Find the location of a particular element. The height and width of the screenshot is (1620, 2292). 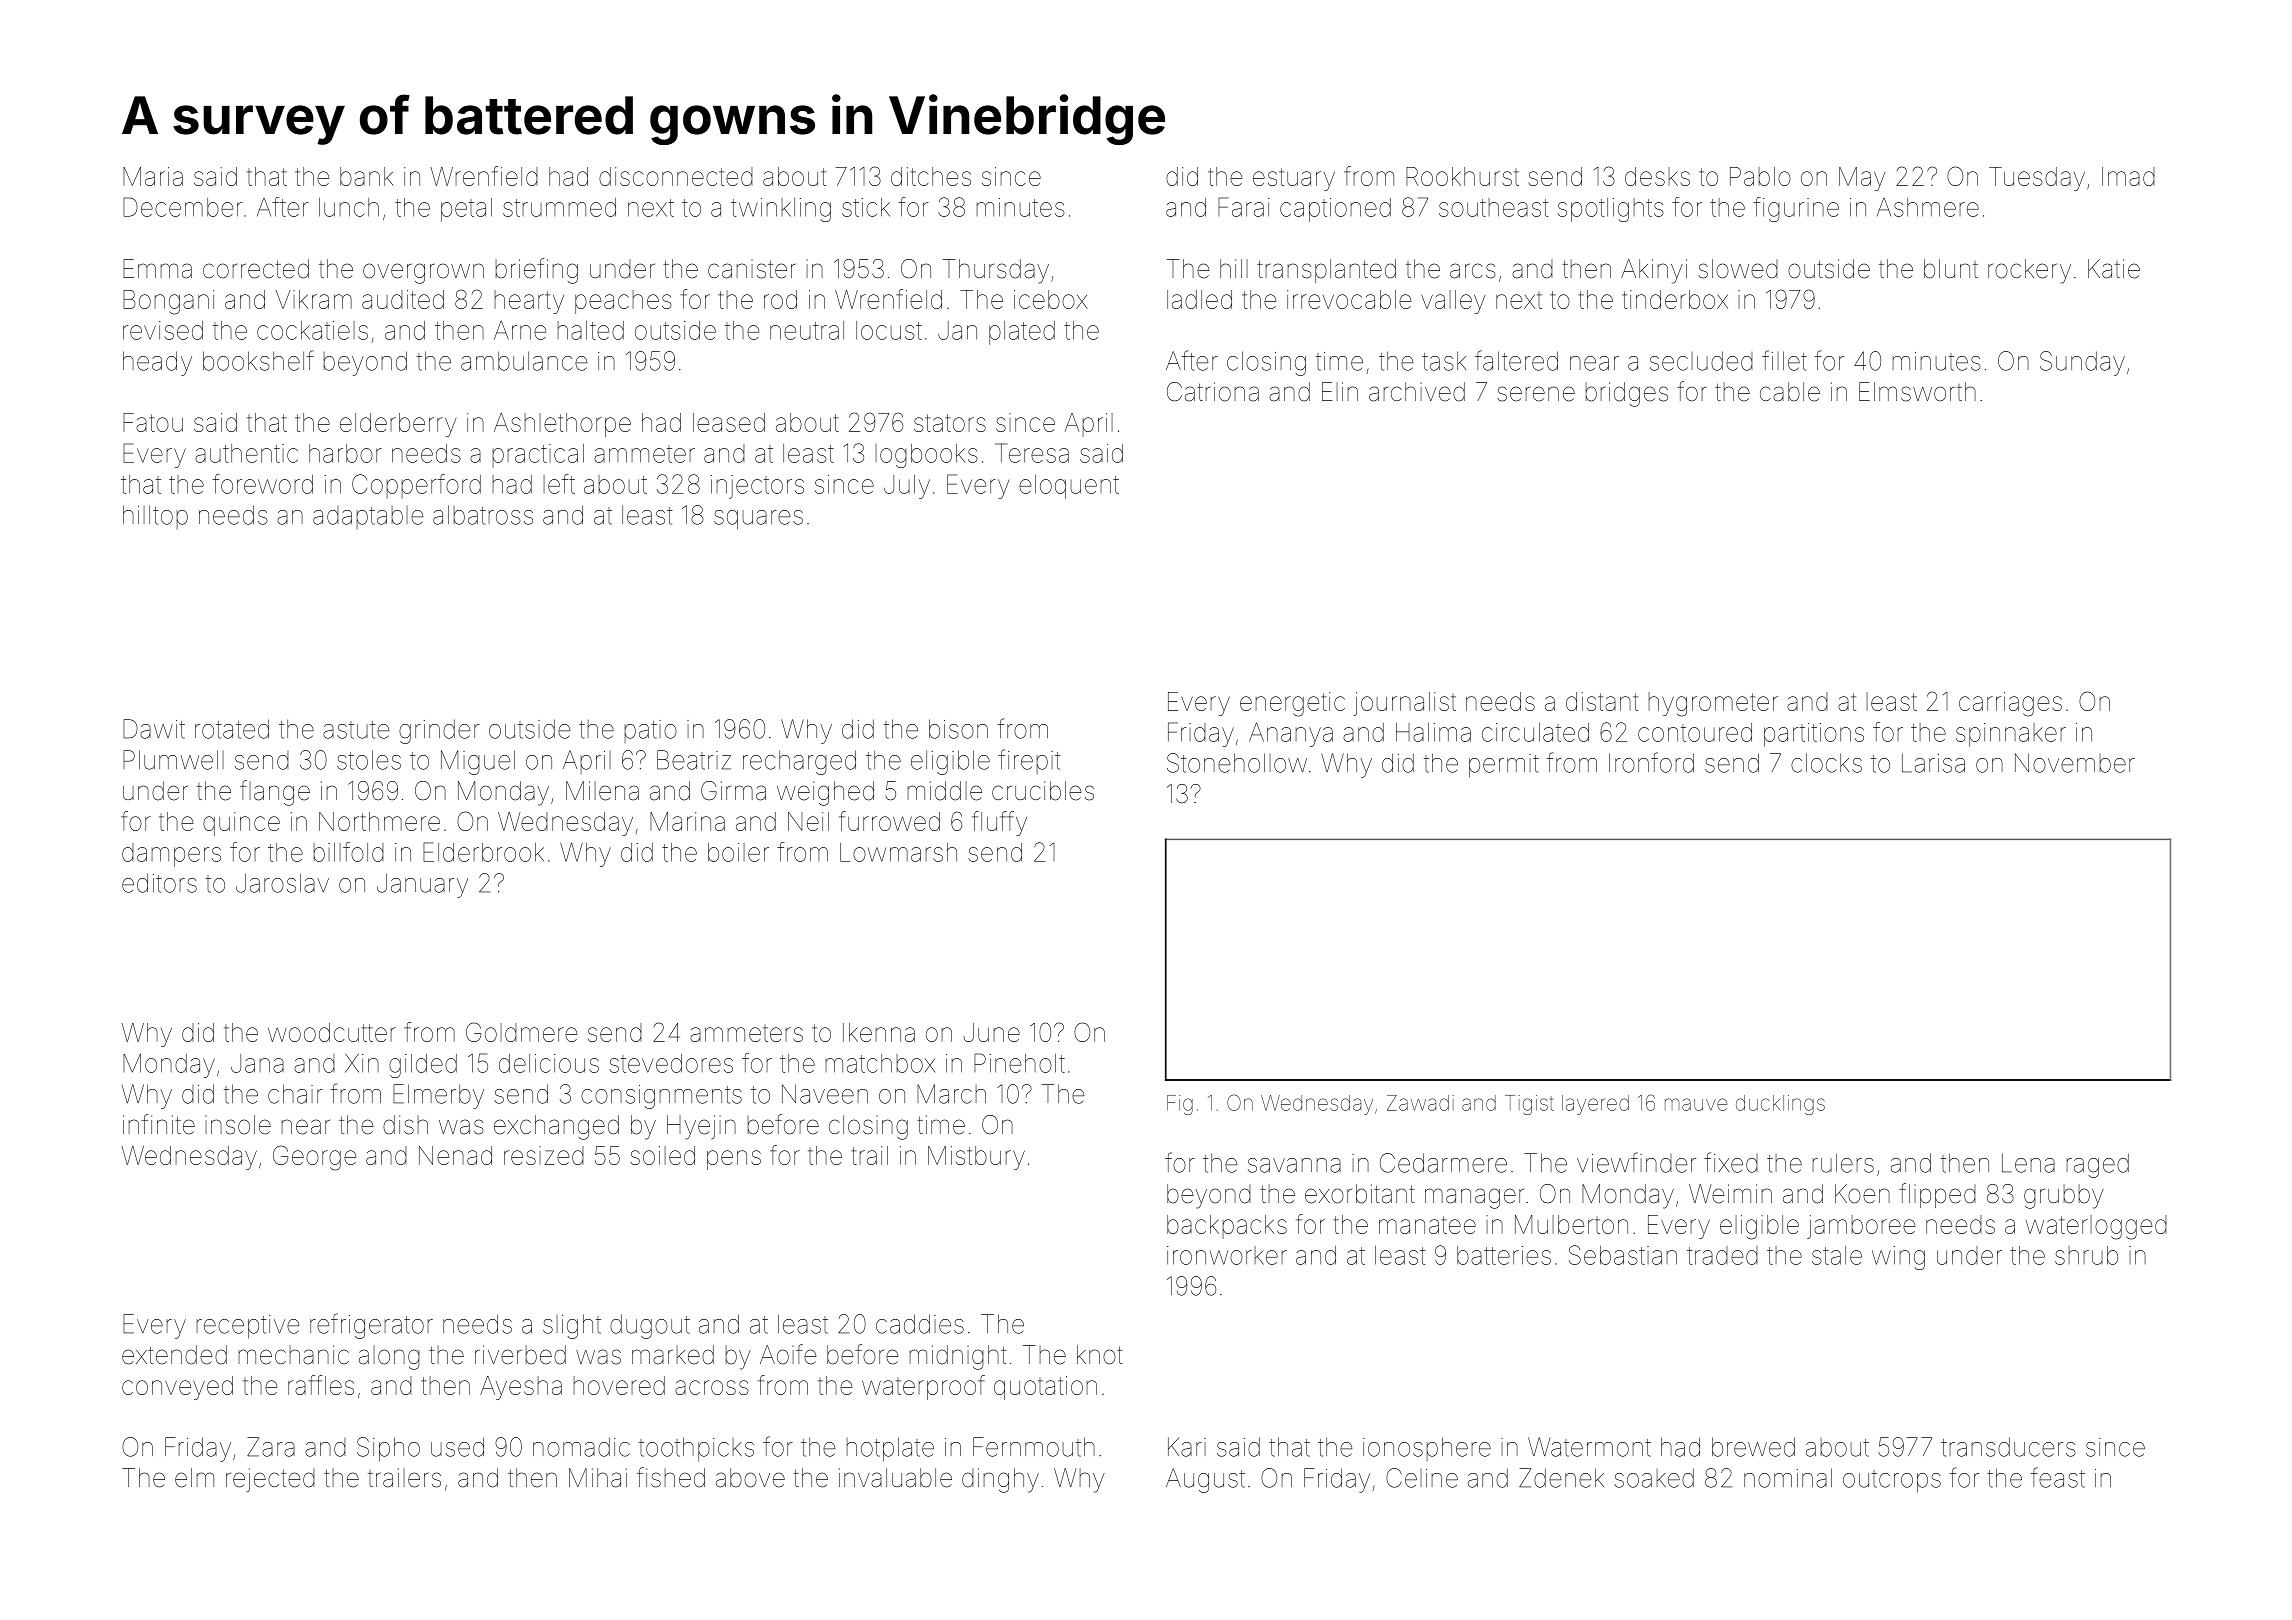

Pineholt is located at coordinates (1019, 1063).
